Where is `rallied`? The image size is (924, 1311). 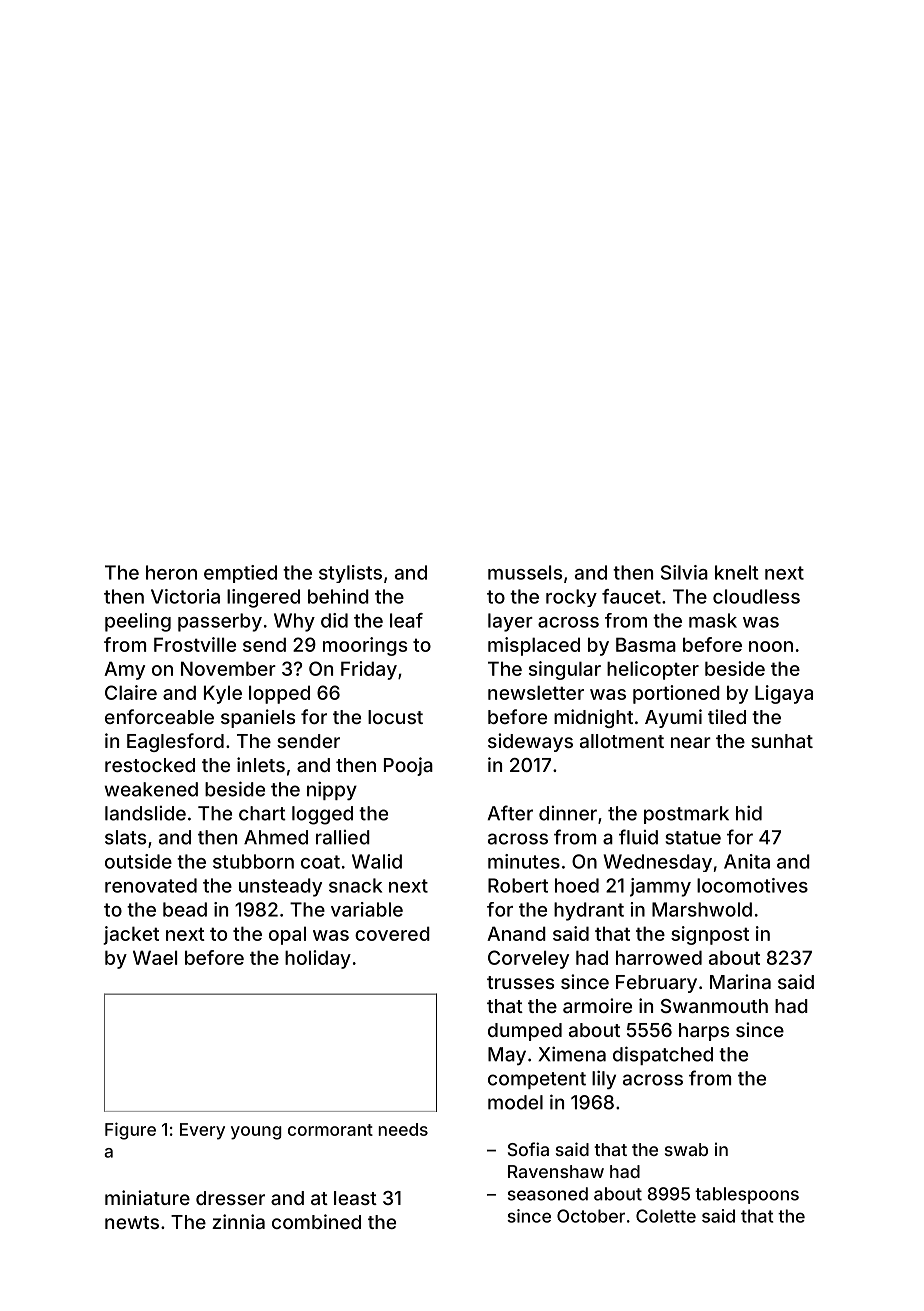
rallied is located at coordinates (343, 837).
